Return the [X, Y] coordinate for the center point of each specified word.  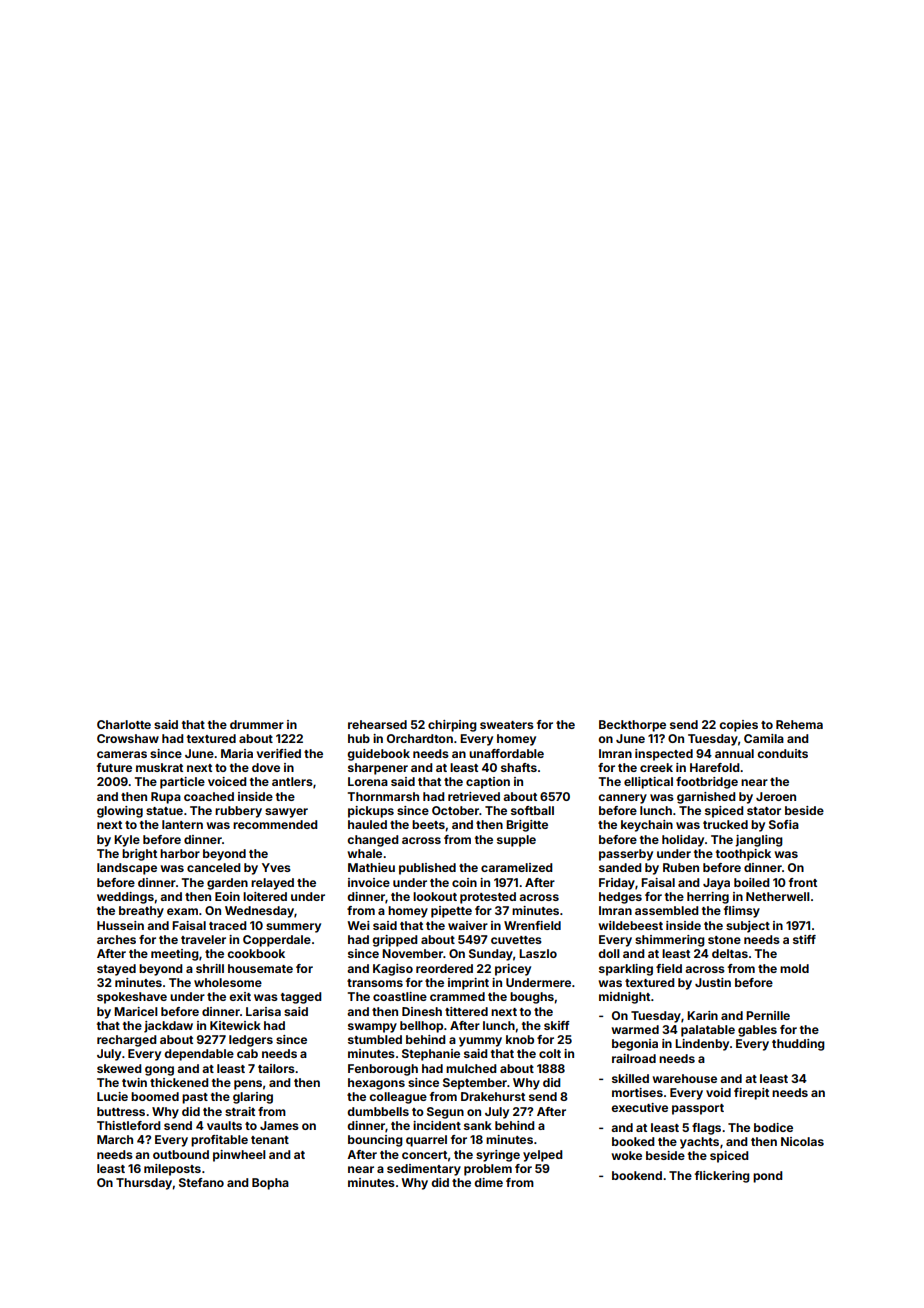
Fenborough [383, 1070]
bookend [637, 1175]
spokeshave [132, 998]
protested [488, 898]
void [718, 1092]
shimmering [670, 941]
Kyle [127, 841]
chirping [452, 726]
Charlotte [124, 724]
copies [738, 726]
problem [488, 1170]
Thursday [144, 1184]
